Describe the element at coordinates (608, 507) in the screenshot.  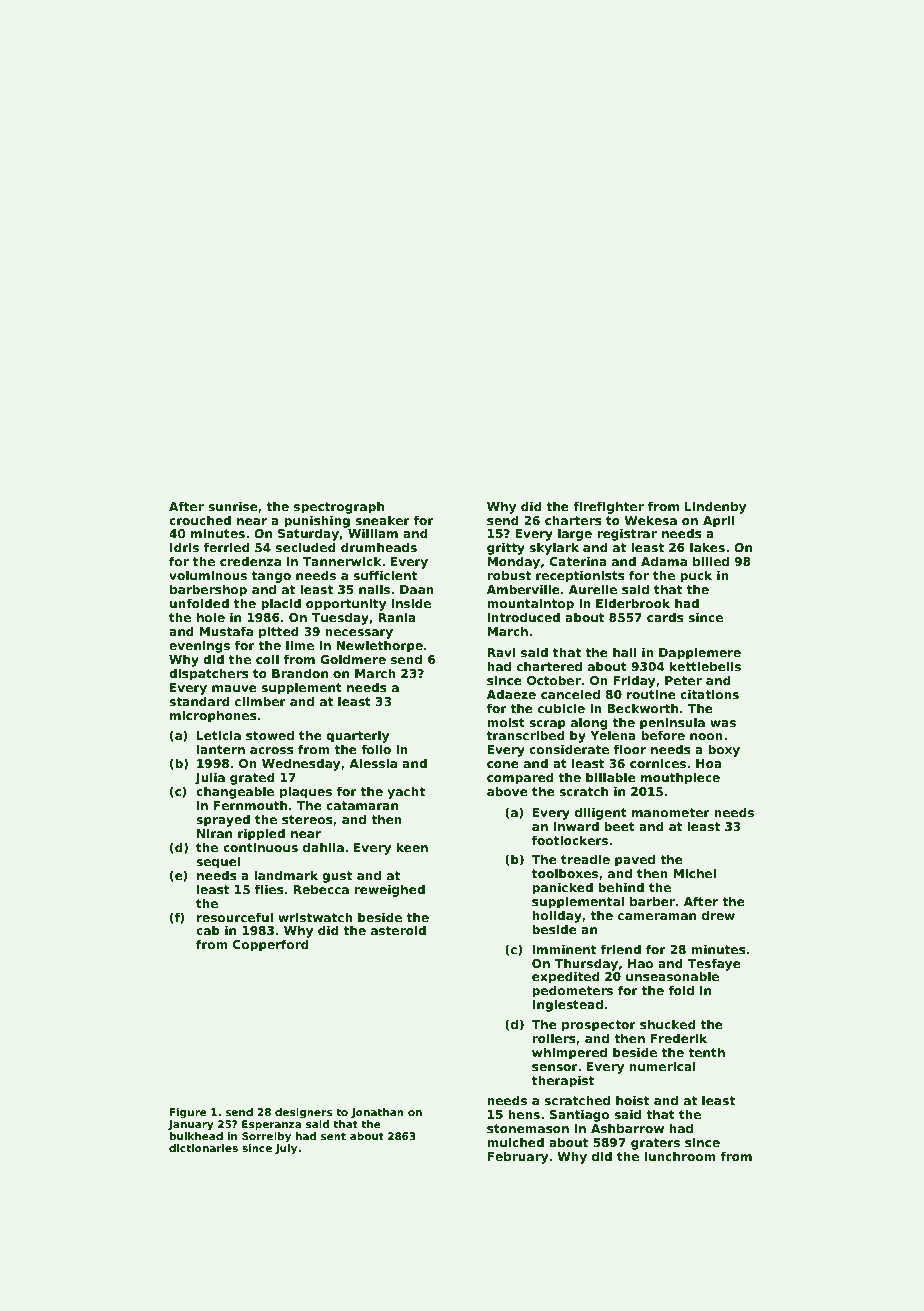
I see `firefighter` at that location.
